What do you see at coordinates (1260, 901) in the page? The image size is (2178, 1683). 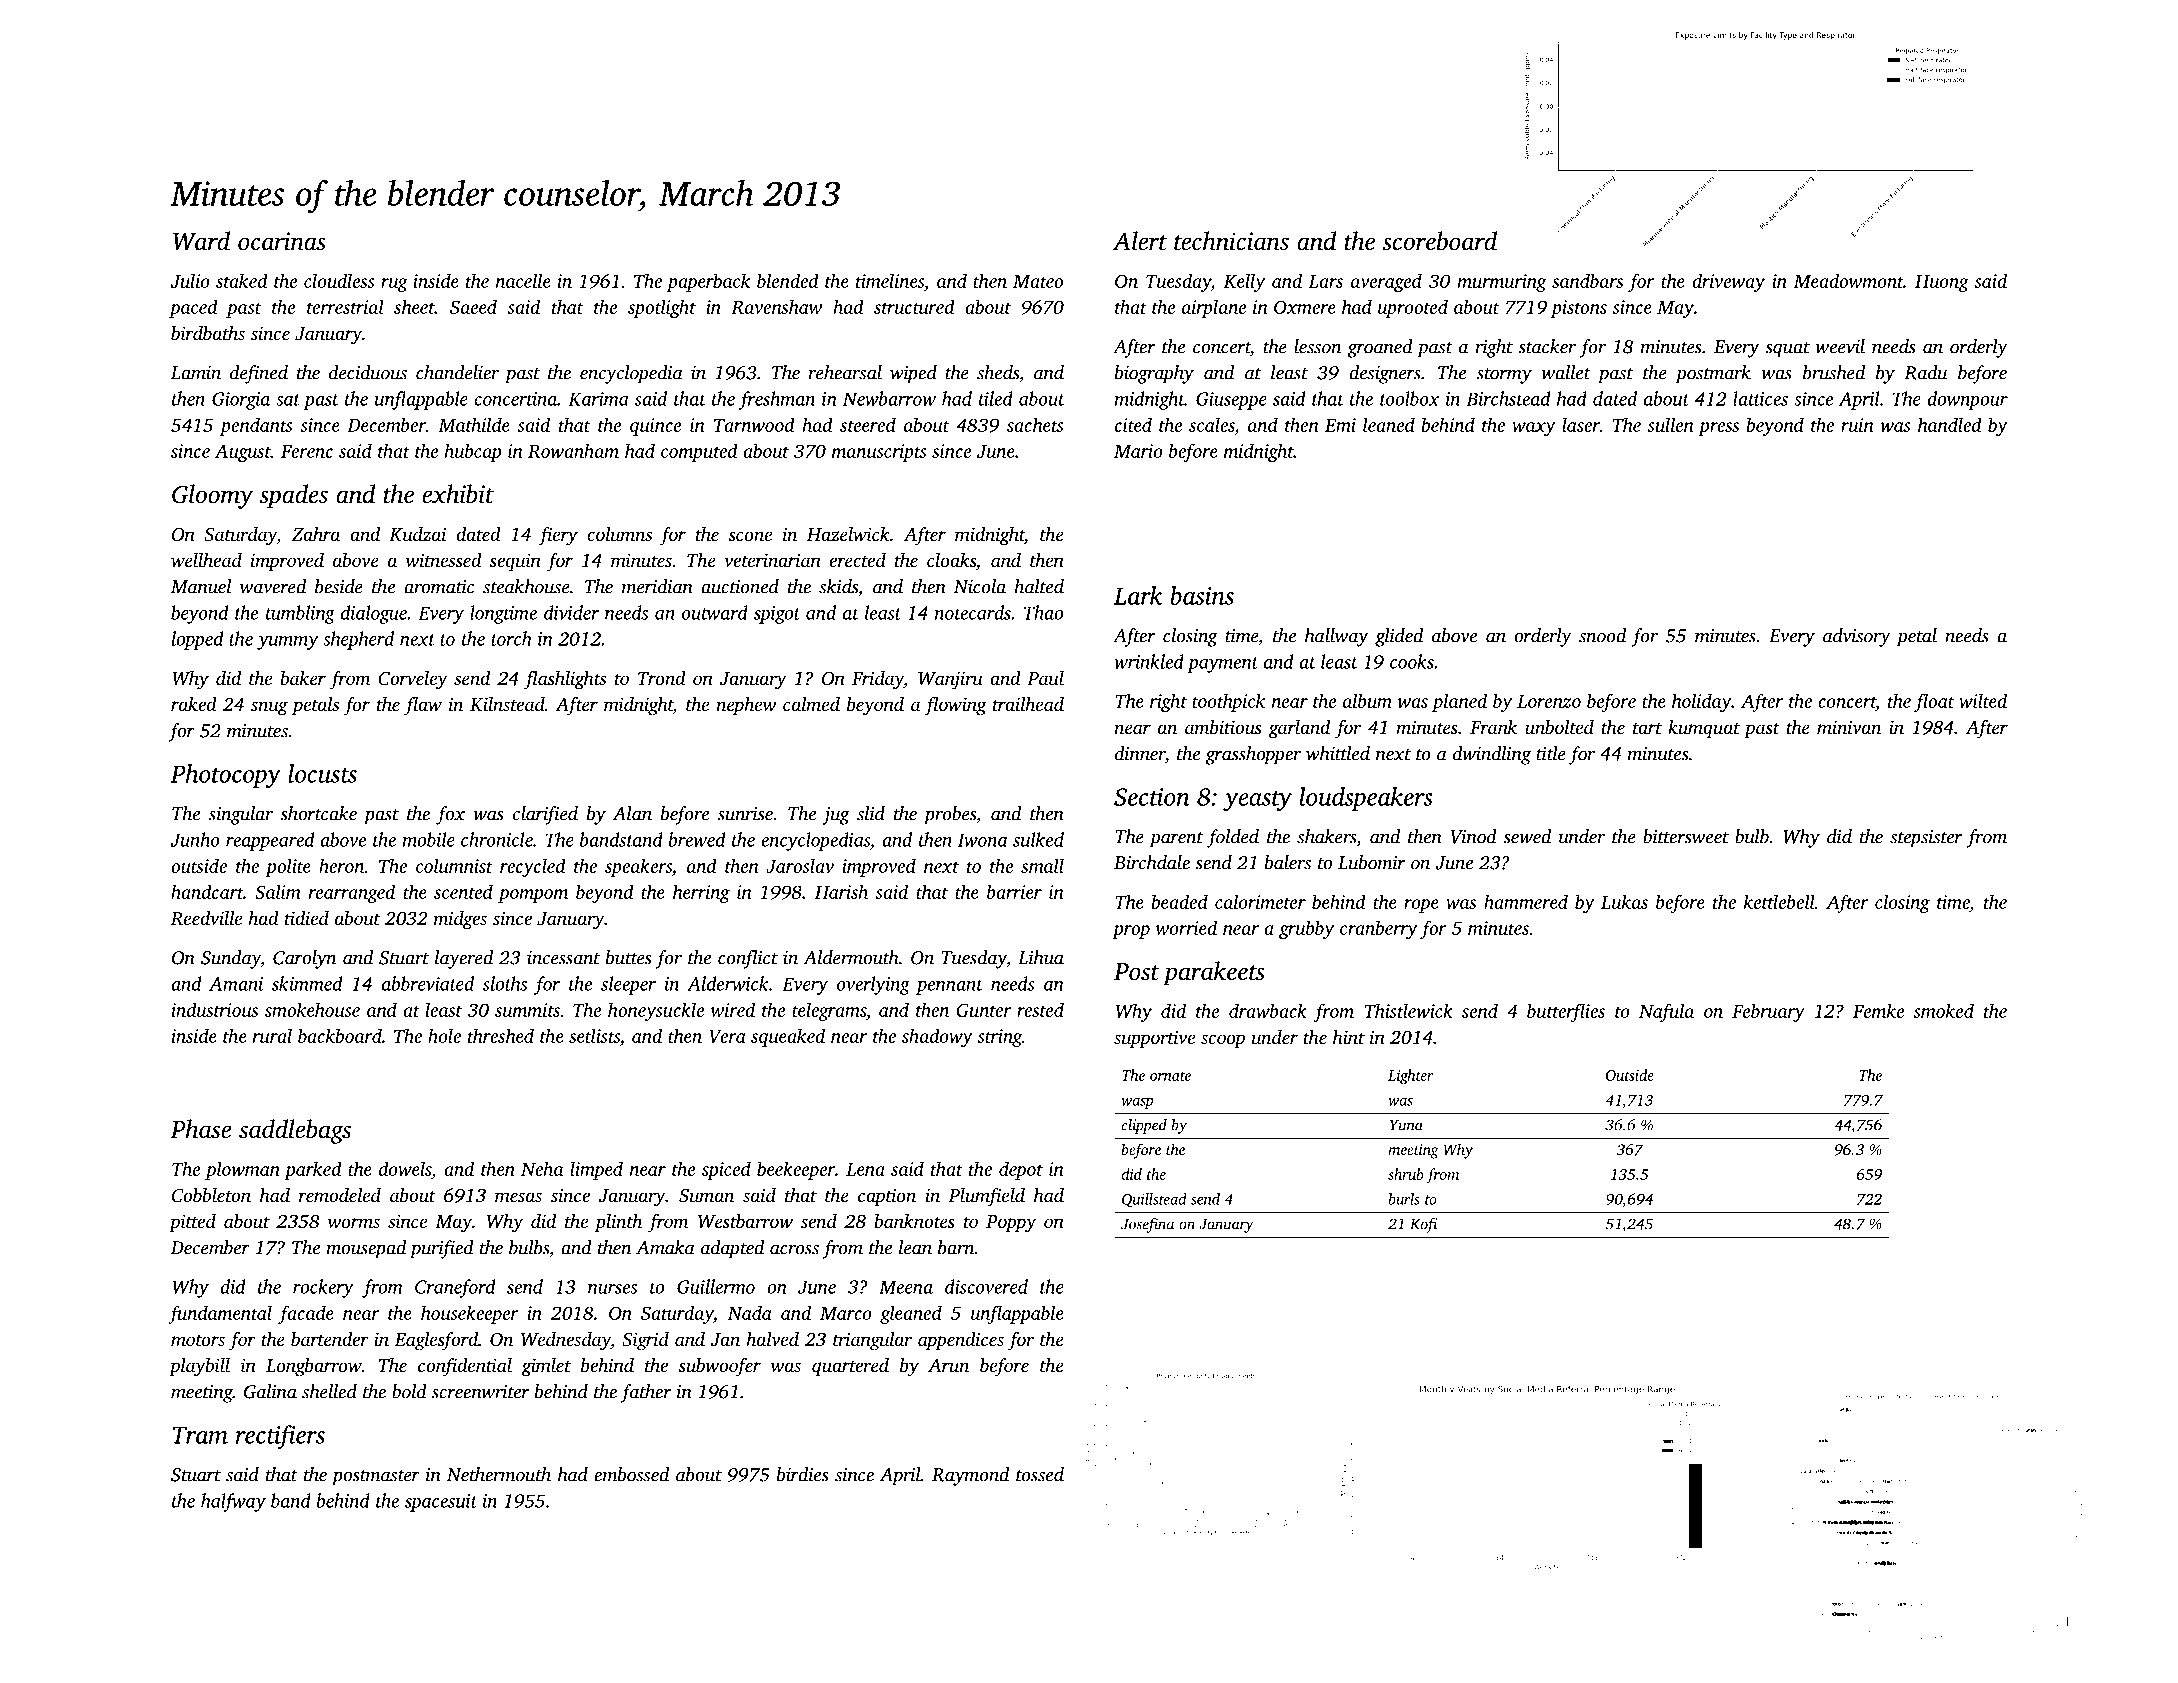 I see `calorimeter` at bounding box center [1260, 901].
